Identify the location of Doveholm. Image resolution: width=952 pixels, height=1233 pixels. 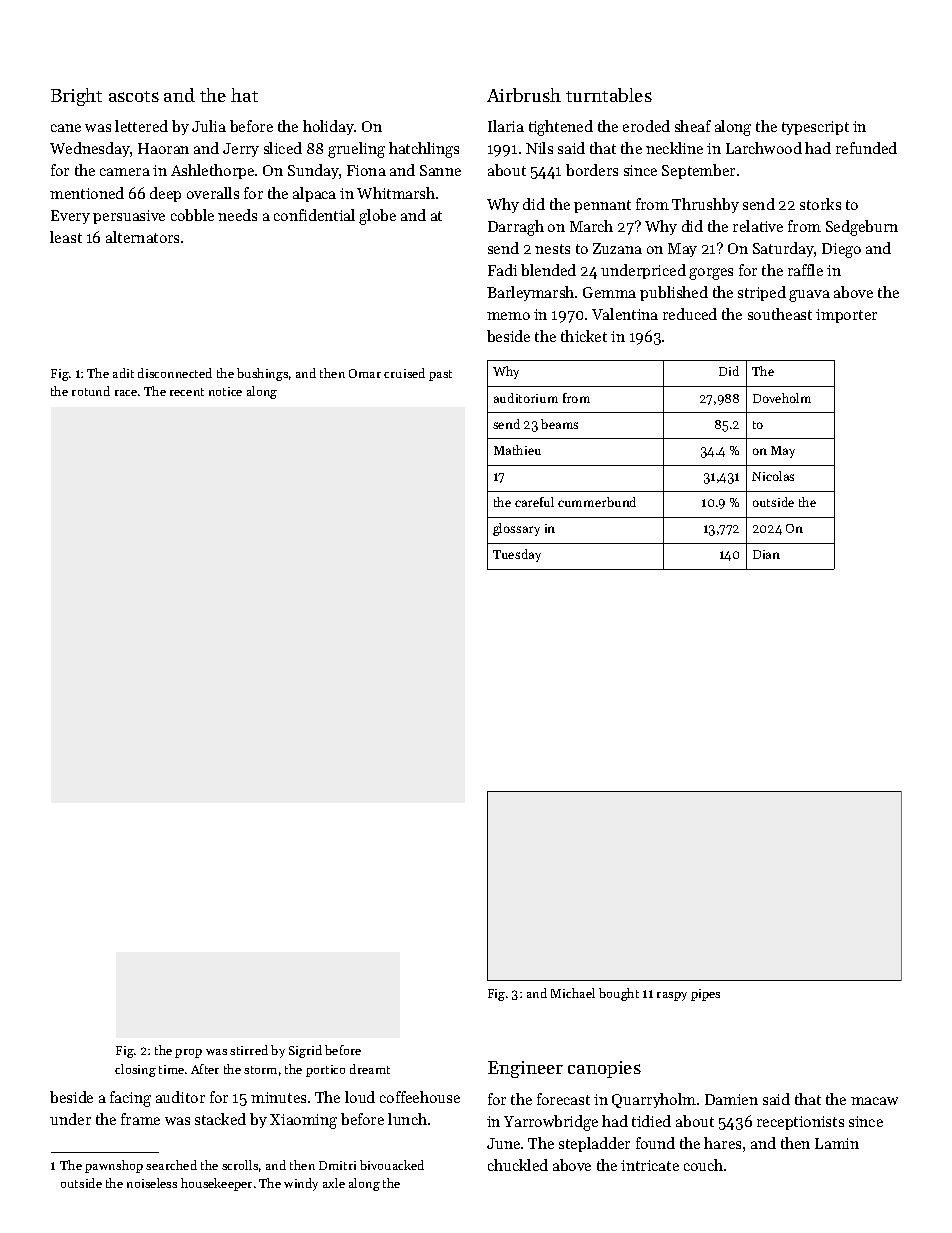
(782, 398).
